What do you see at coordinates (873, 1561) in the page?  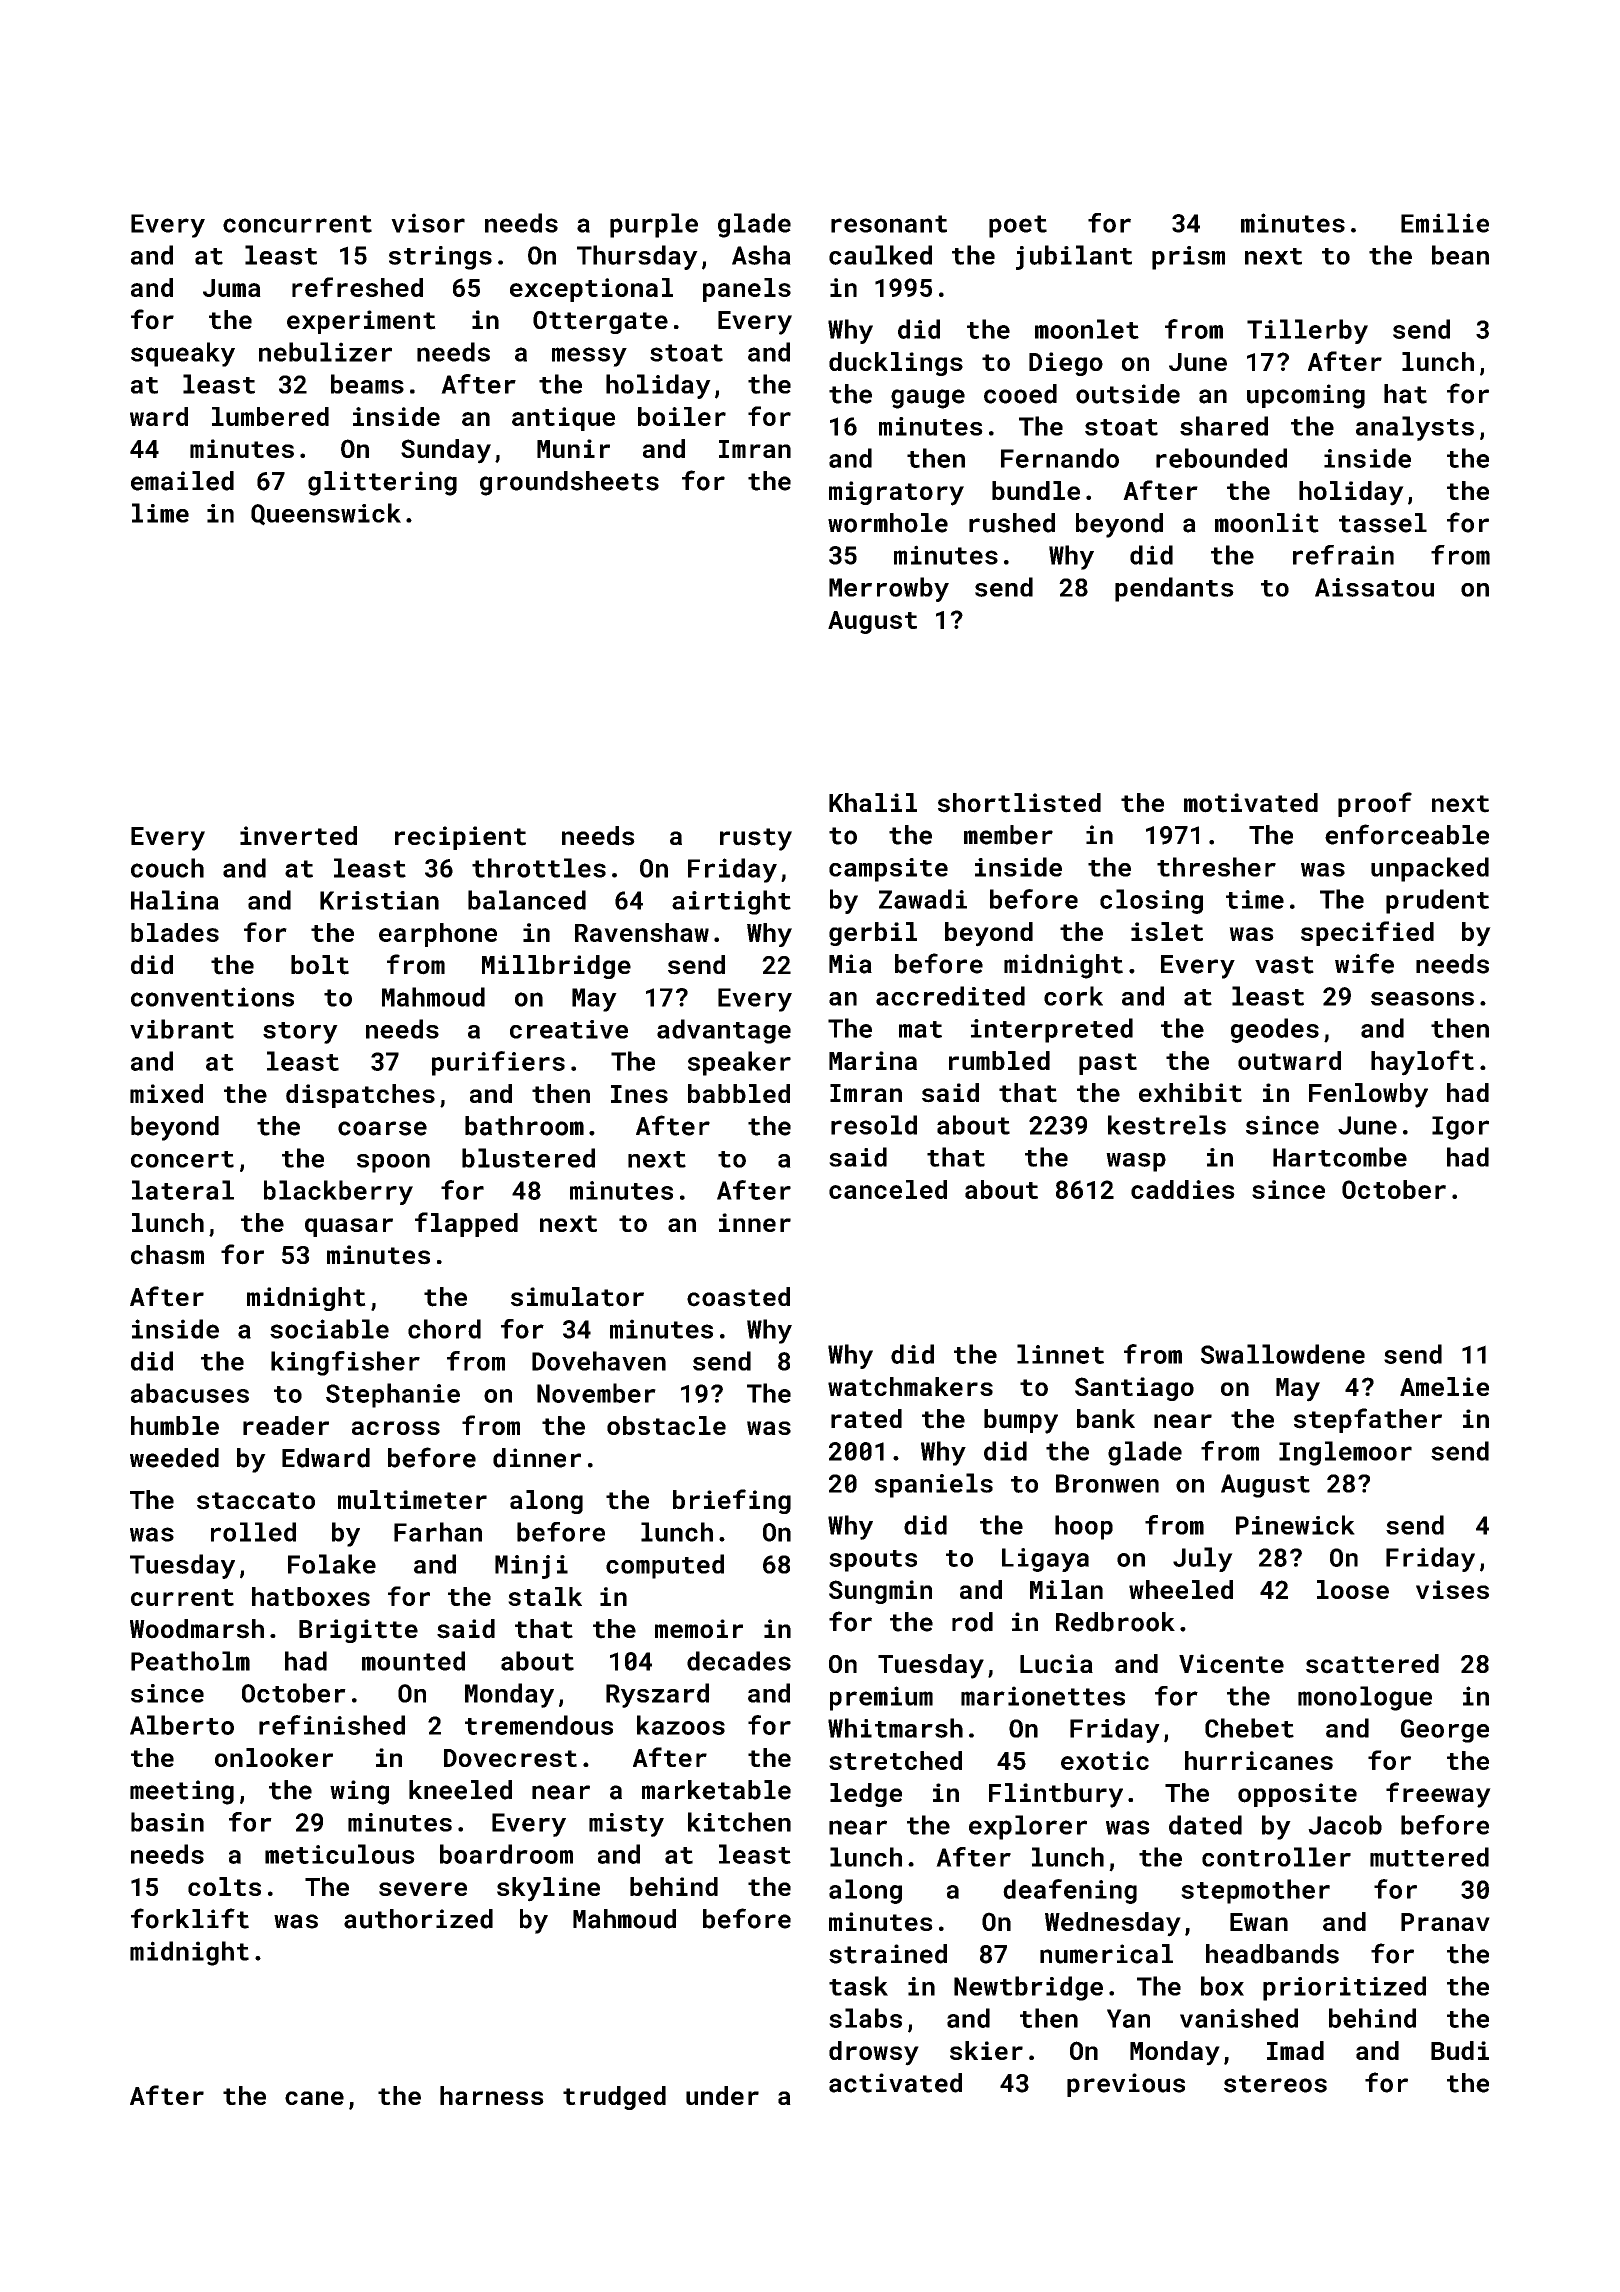 I see `spouts` at bounding box center [873, 1561].
